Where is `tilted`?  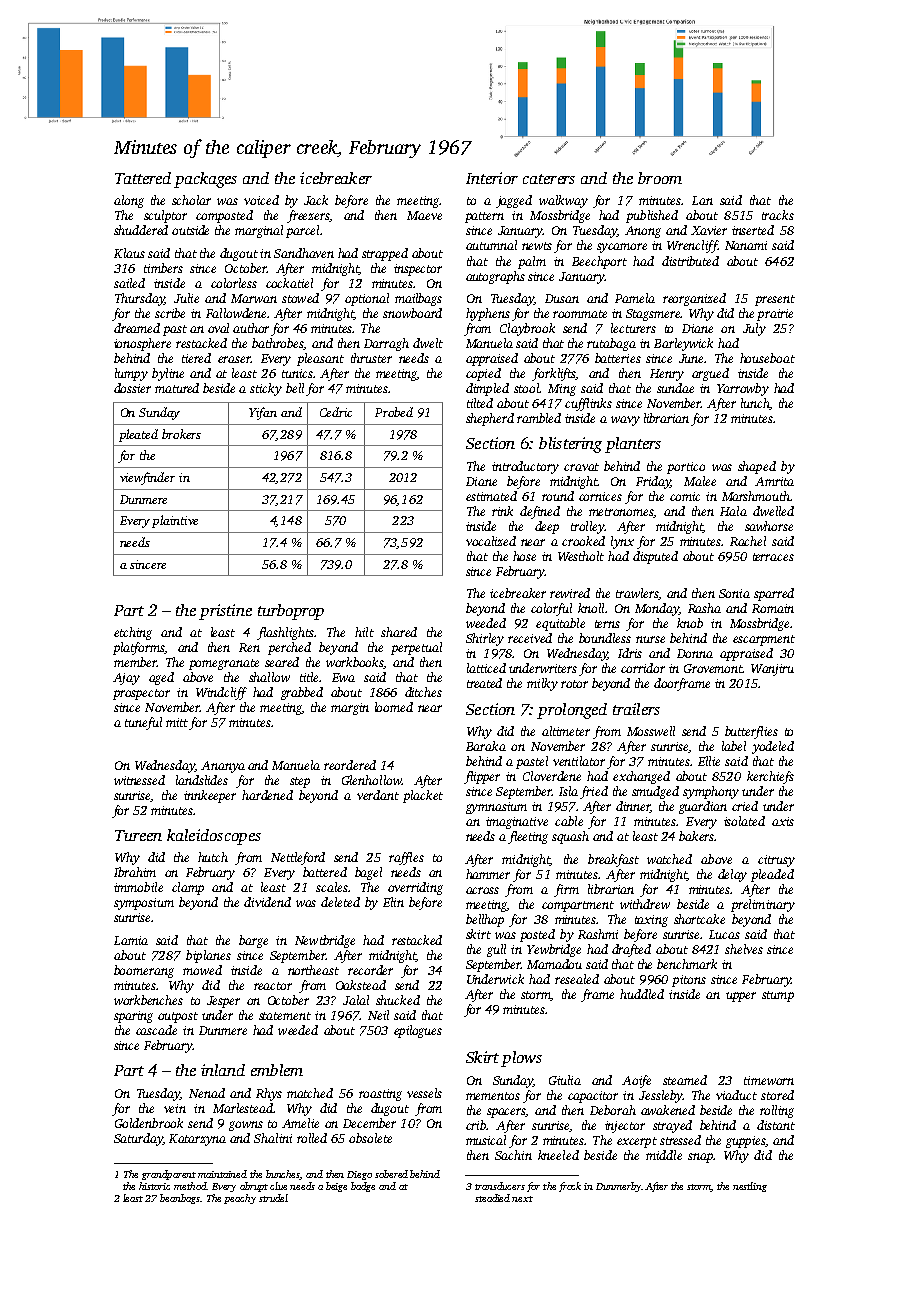
tilted is located at coordinates (480, 403).
